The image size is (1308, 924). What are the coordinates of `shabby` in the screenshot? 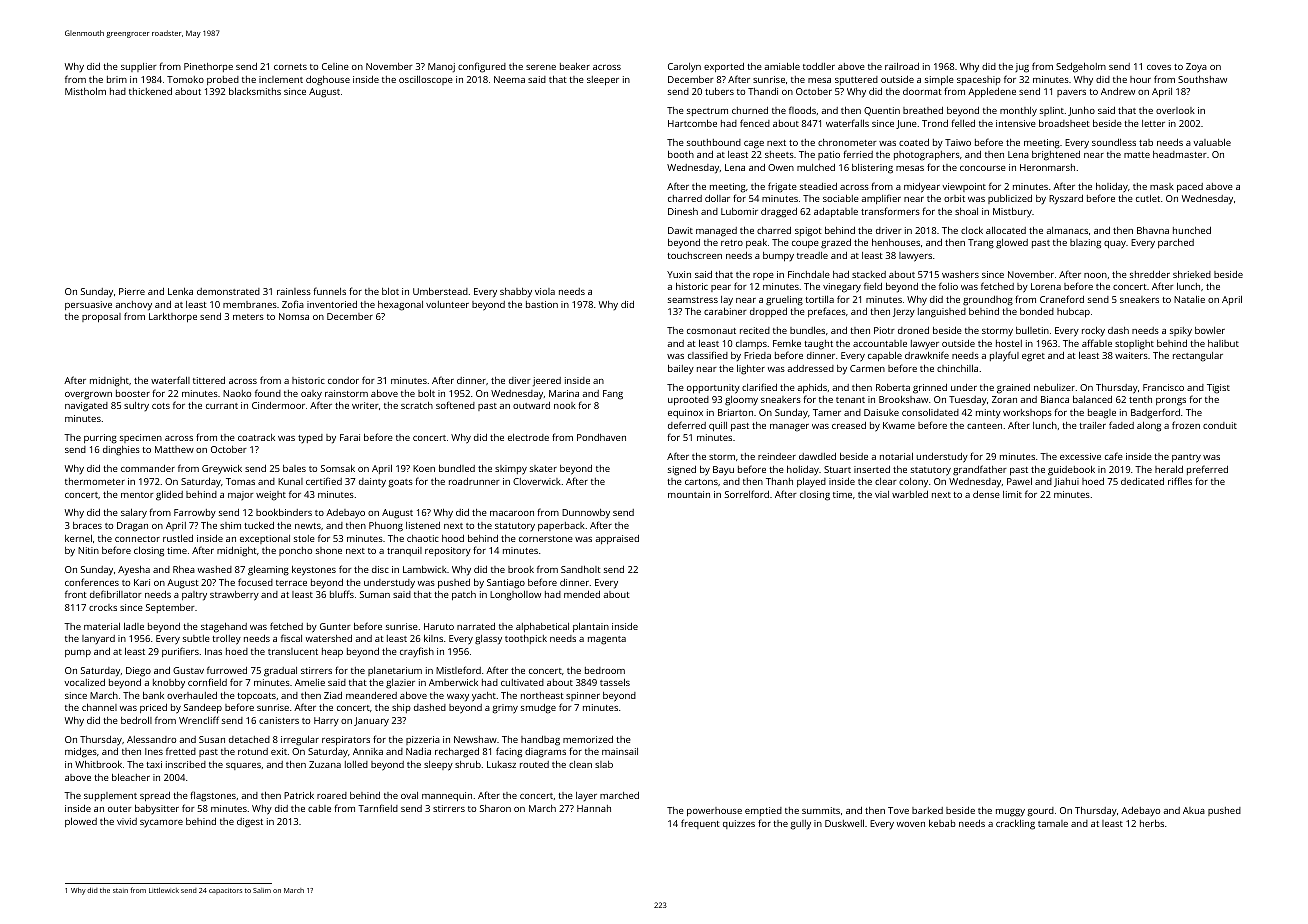 It's located at (516, 293).
